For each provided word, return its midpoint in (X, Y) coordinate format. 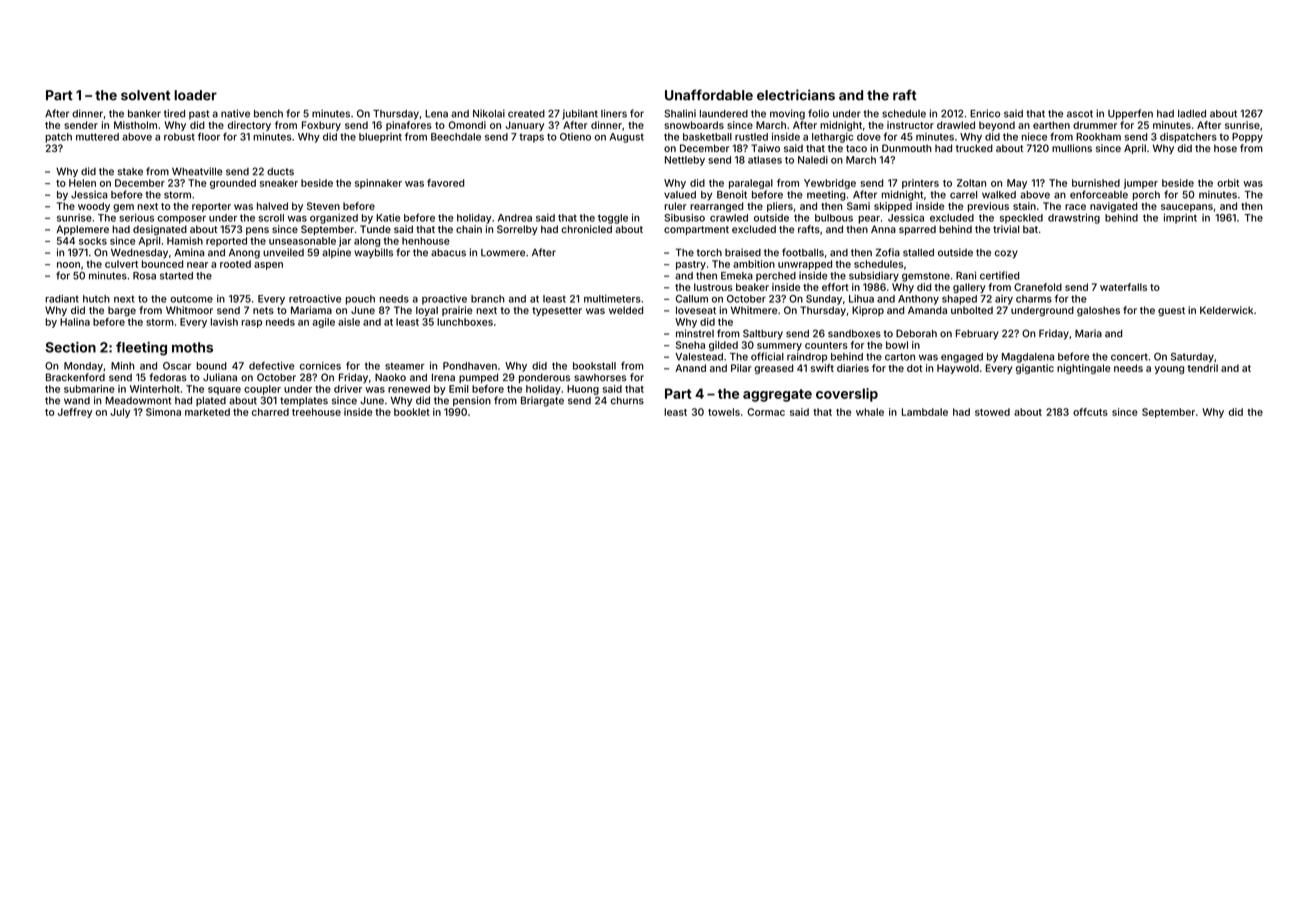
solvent (145, 95)
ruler (675, 206)
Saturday (1192, 358)
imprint (1180, 219)
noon (68, 265)
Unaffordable (709, 95)
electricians (796, 95)
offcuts (1090, 412)
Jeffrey (75, 413)
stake (130, 172)
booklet (412, 412)
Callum (692, 299)
